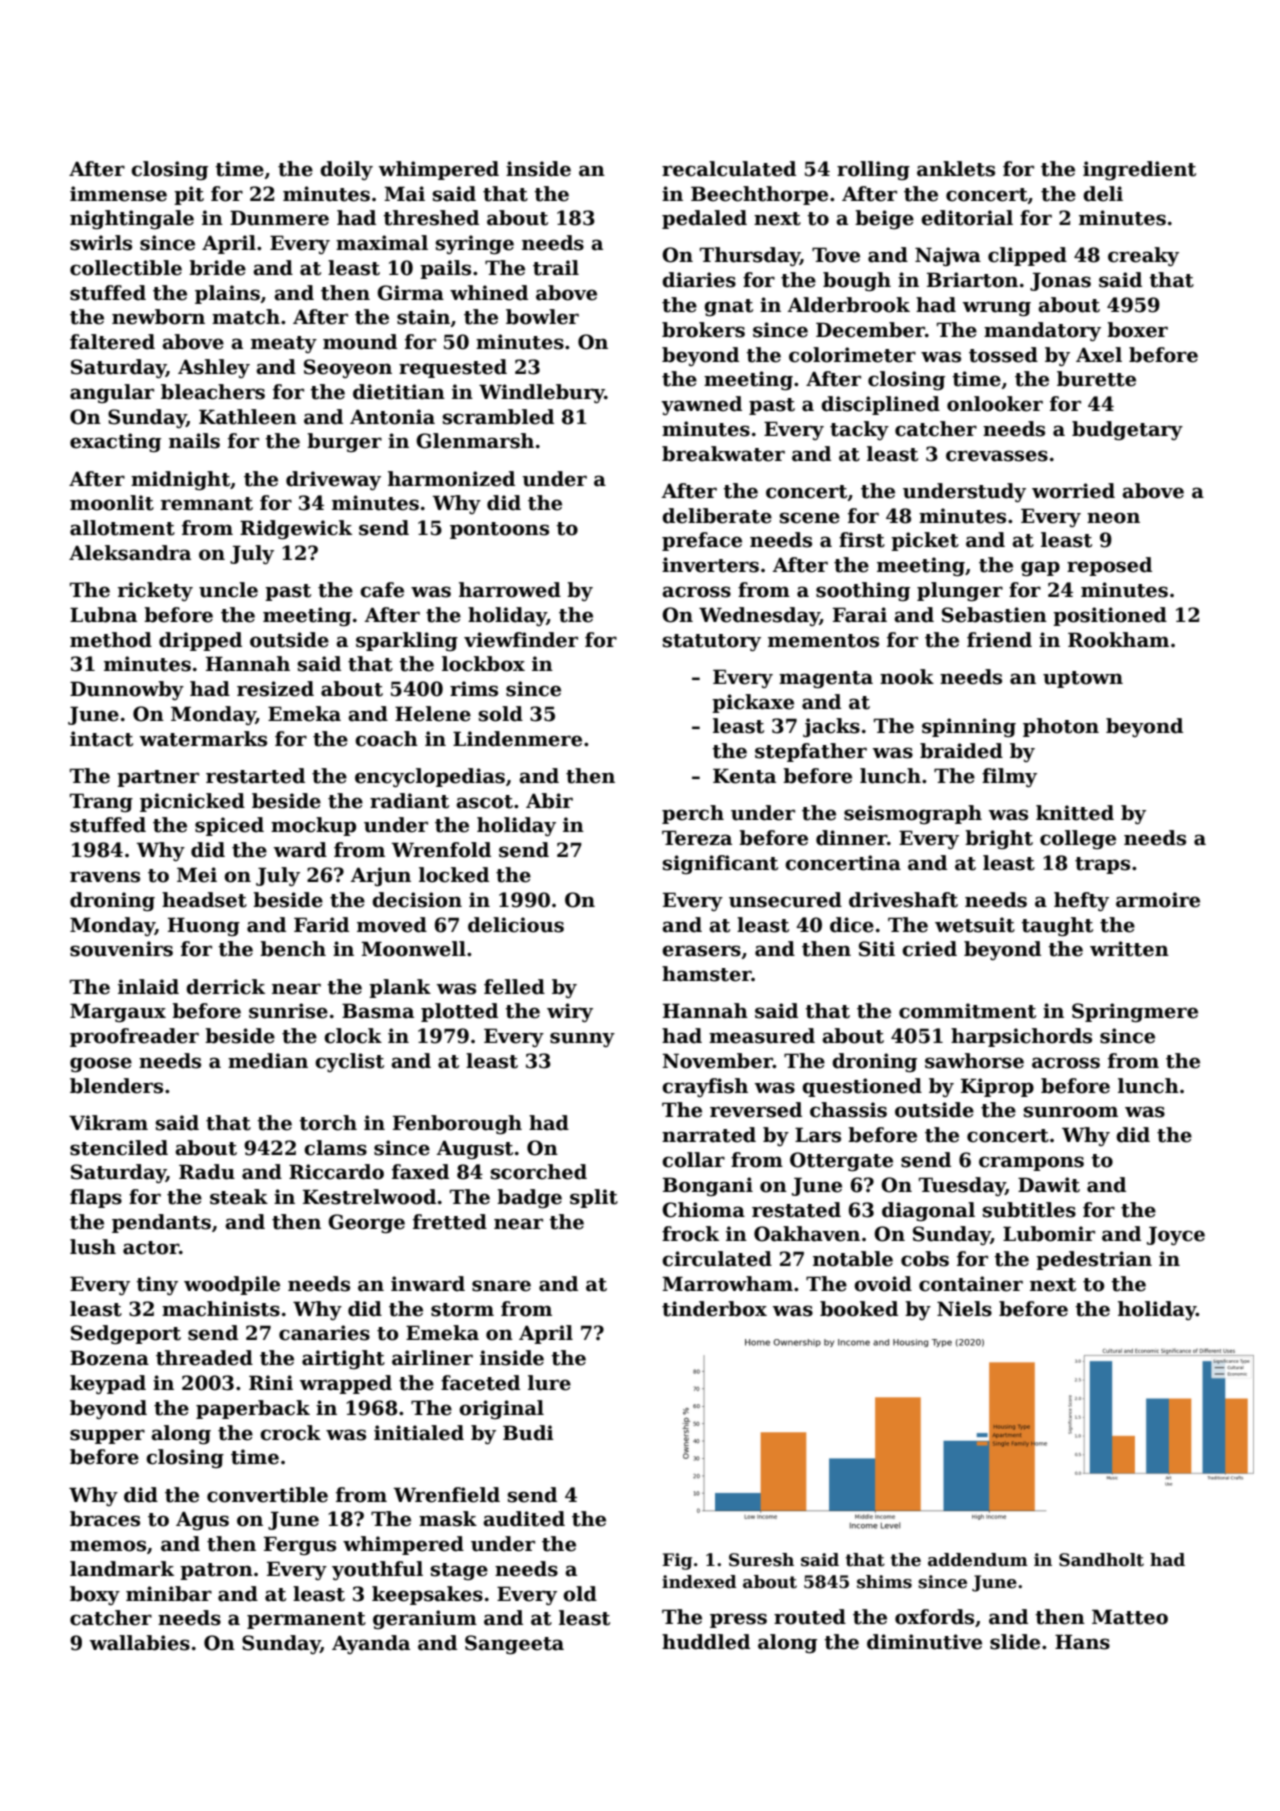 This page has height=1811, width=1280. Describe the element at coordinates (204, 1358) in the page. I see `threaded` at that location.
